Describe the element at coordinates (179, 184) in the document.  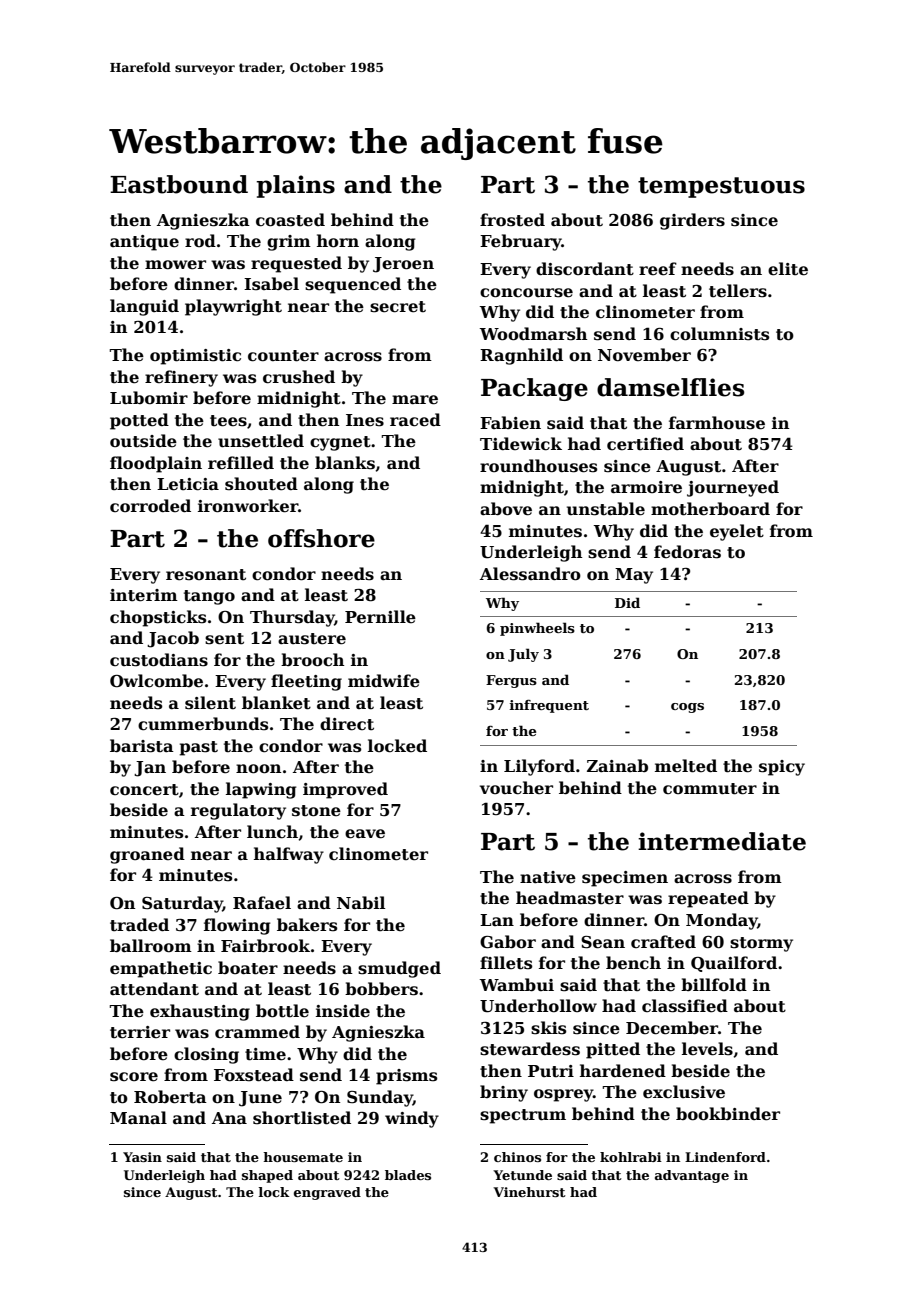
I see `Eastbound` at that location.
